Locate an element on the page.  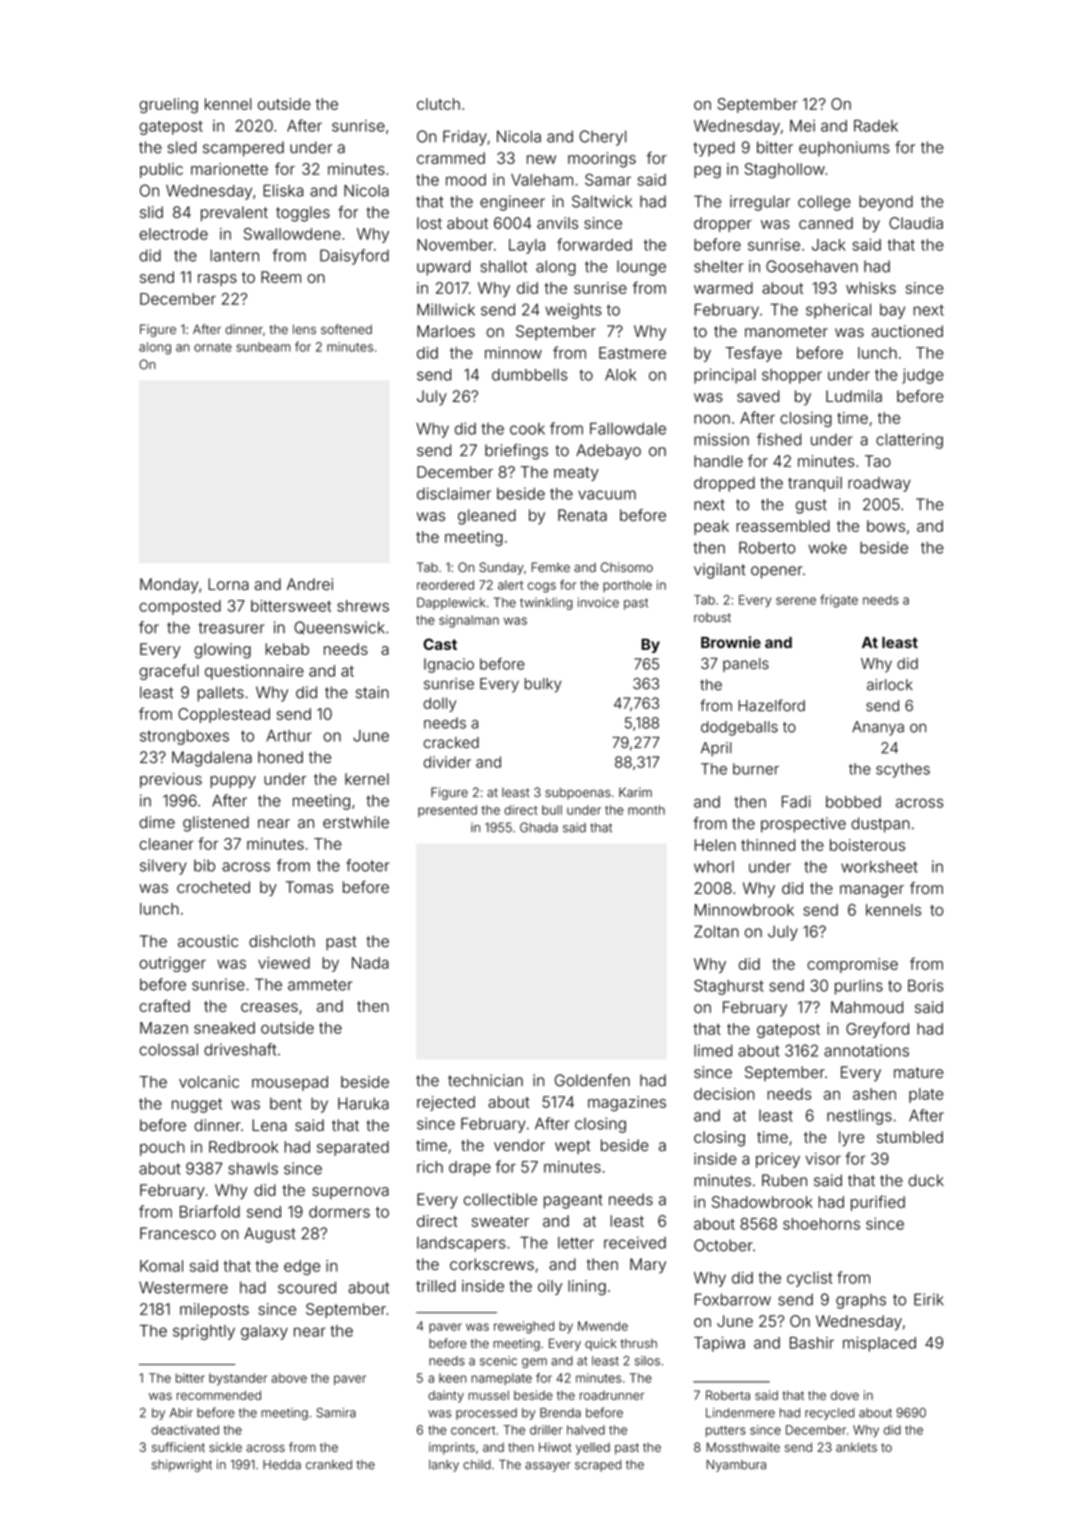
creases is located at coordinates (269, 1007).
